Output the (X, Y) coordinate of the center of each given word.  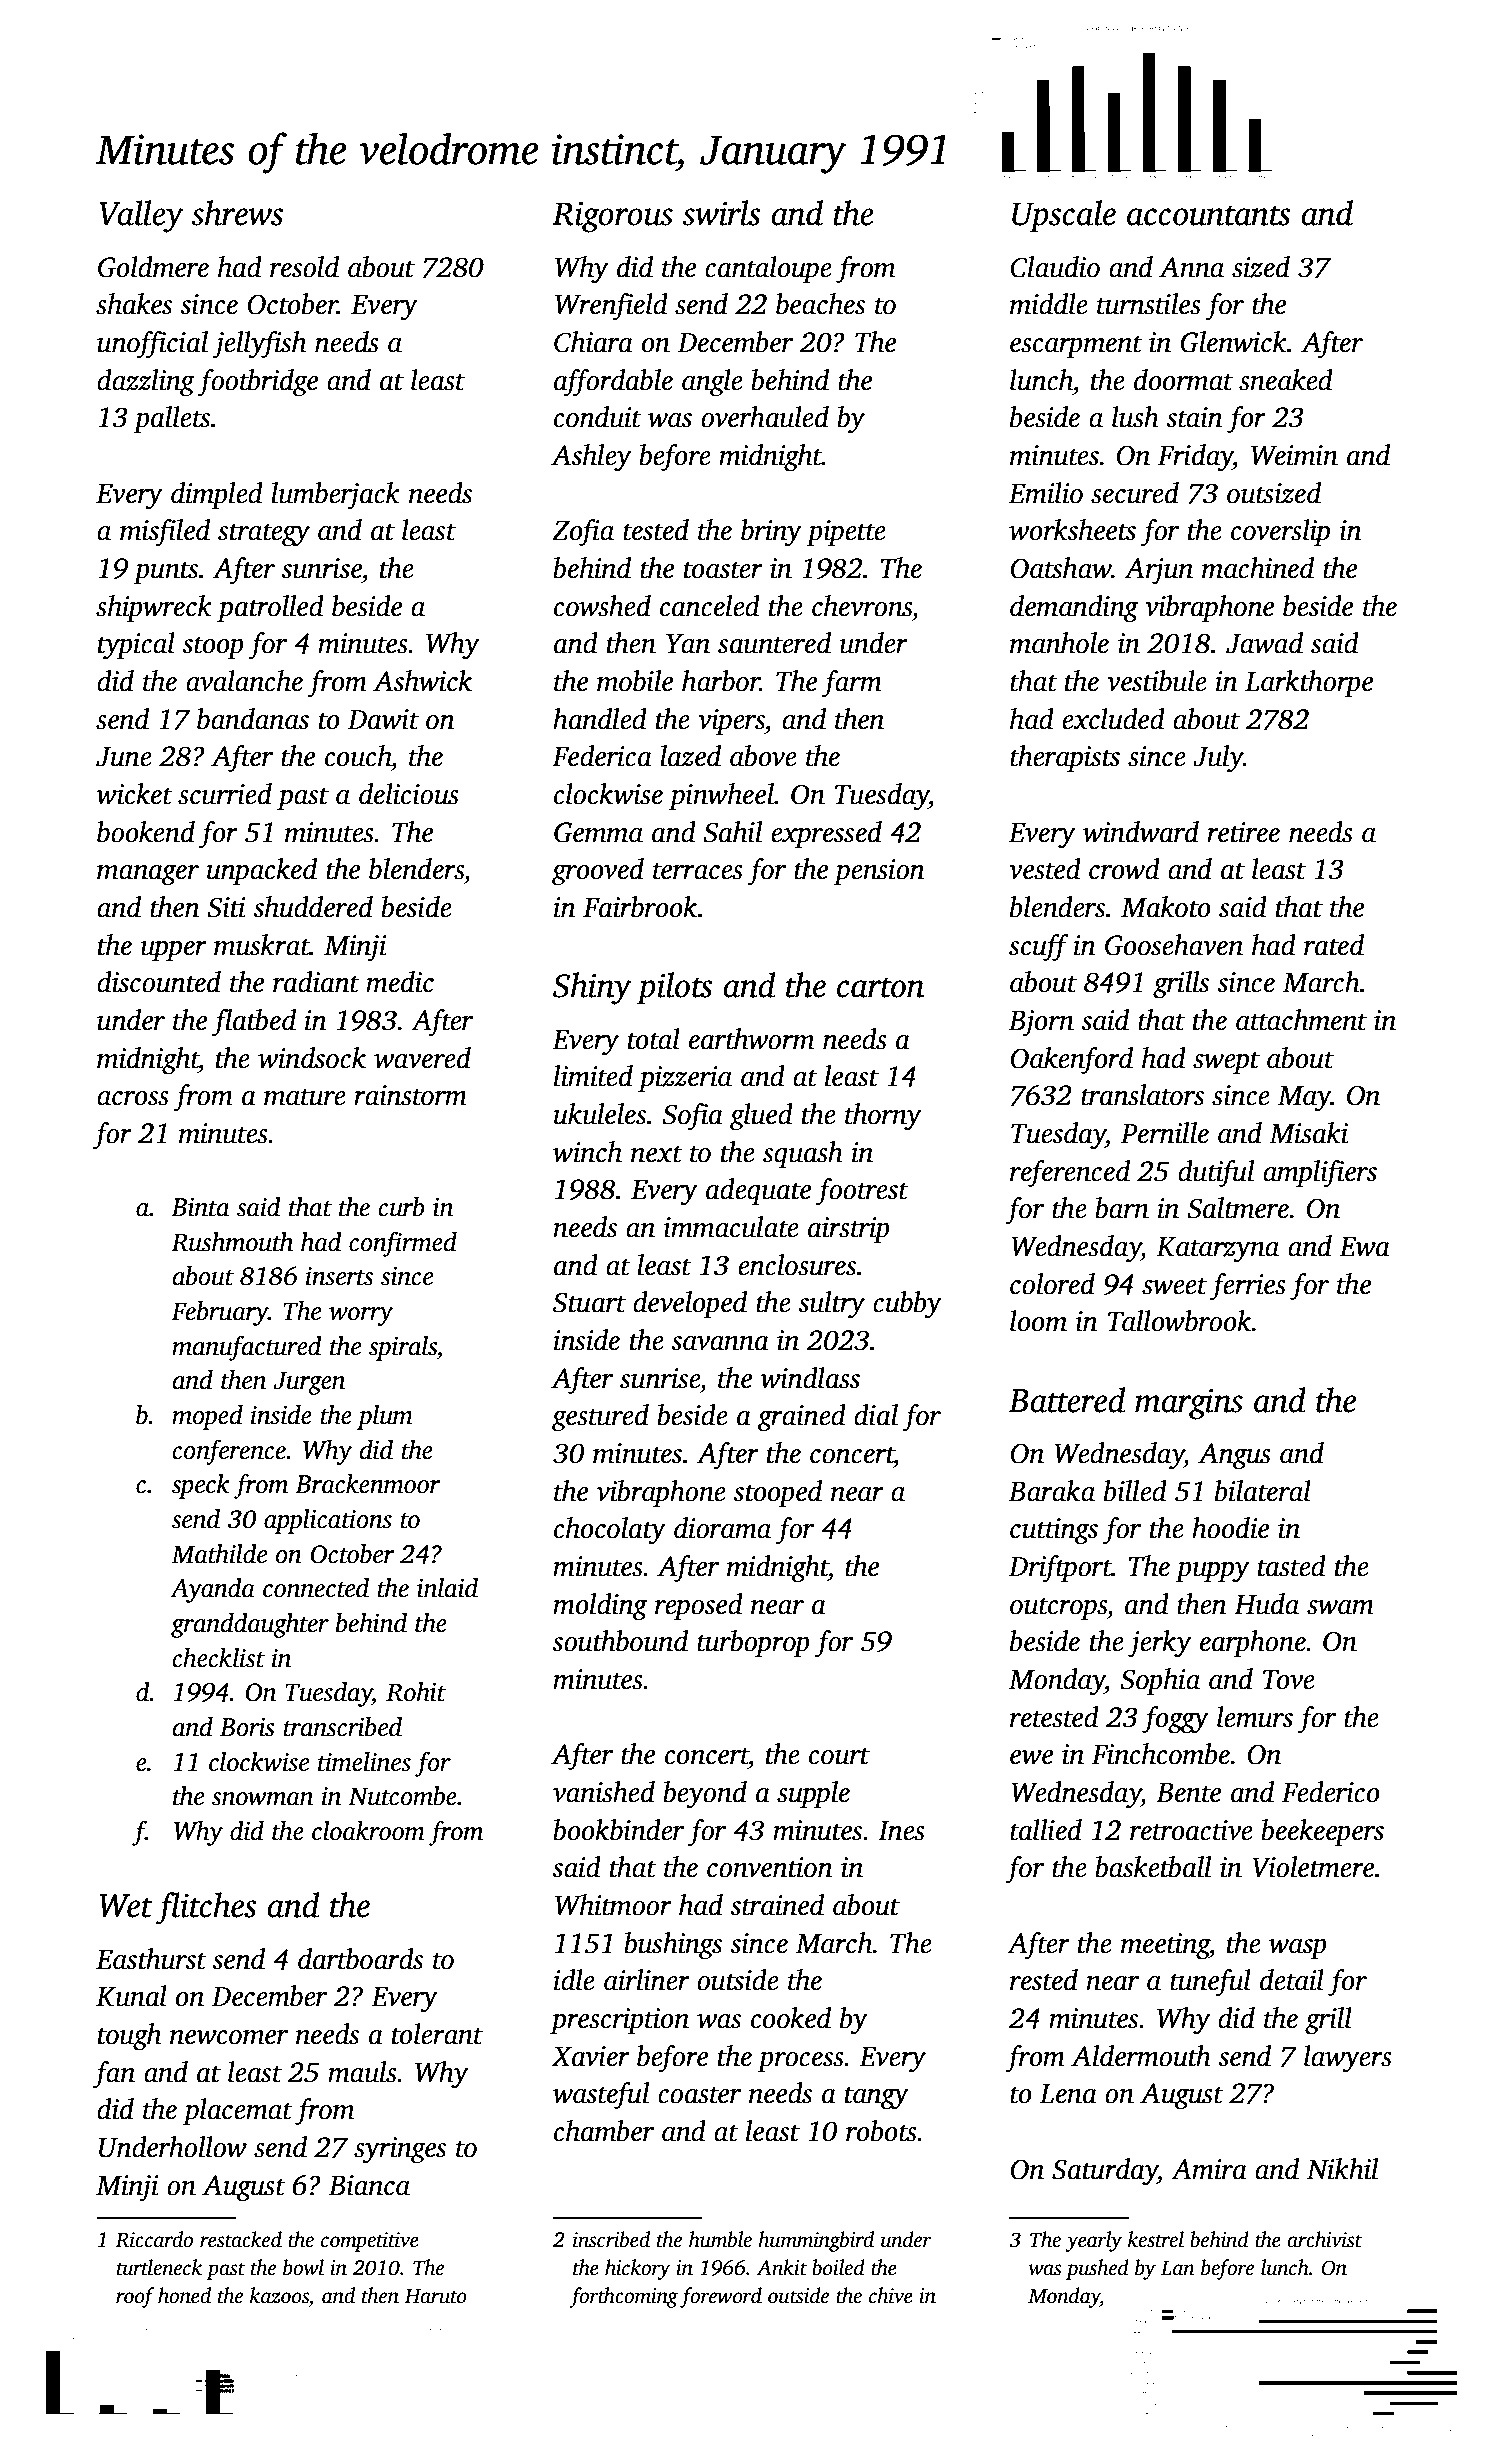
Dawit (383, 719)
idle (574, 1980)
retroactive (1191, 1830)
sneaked (1286, 380)
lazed (690, 756)
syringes (400, 2150)
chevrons (862, 606)
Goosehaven (1174, 945)
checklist (218, 1658)
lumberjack (335, 496)
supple (813, 1794)
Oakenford (1071, 1061)
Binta (200, 1207)
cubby (907, 1305)
